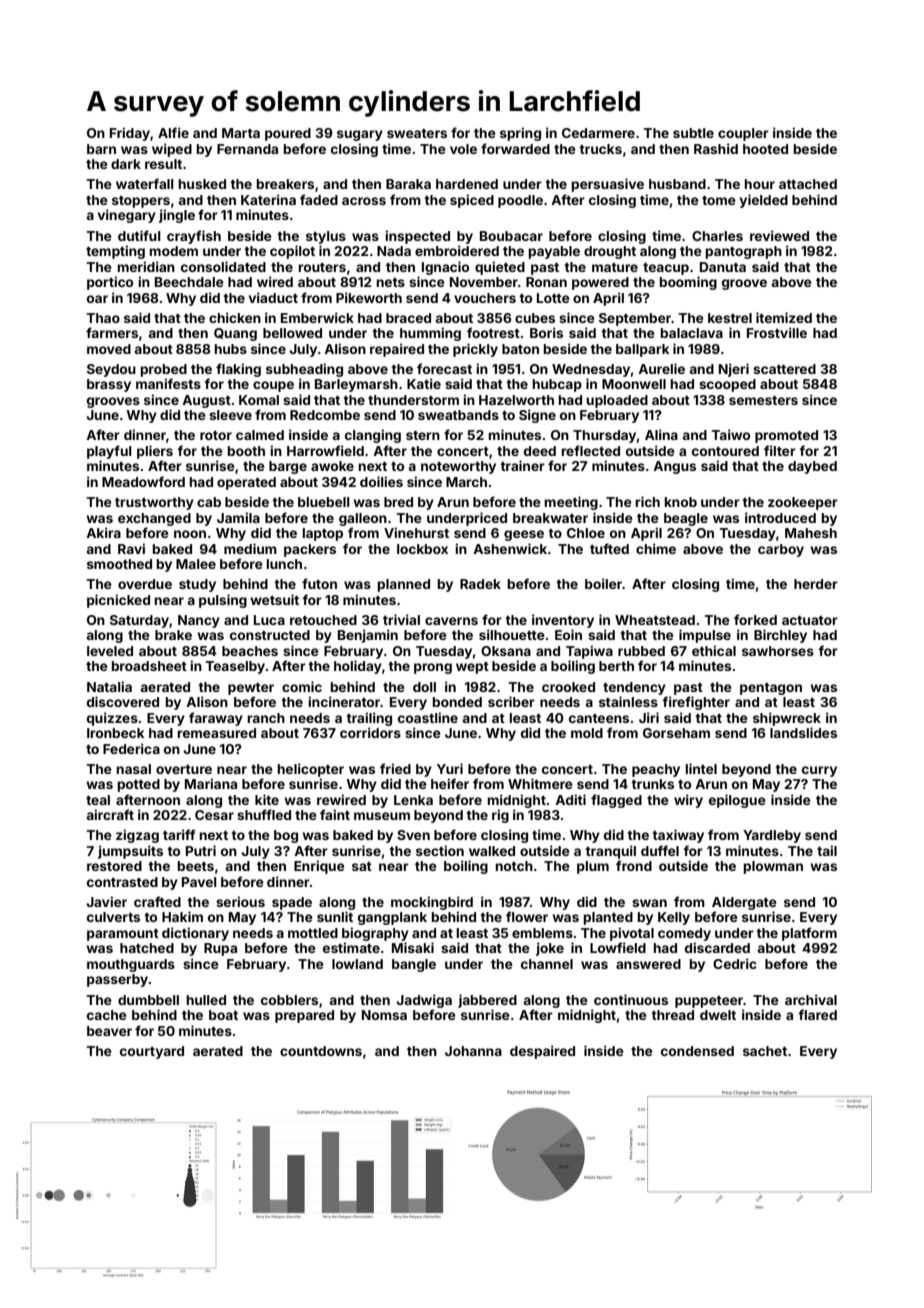 The image size is (924, 1308). I want to click on Baraka, so click(408, 184).
